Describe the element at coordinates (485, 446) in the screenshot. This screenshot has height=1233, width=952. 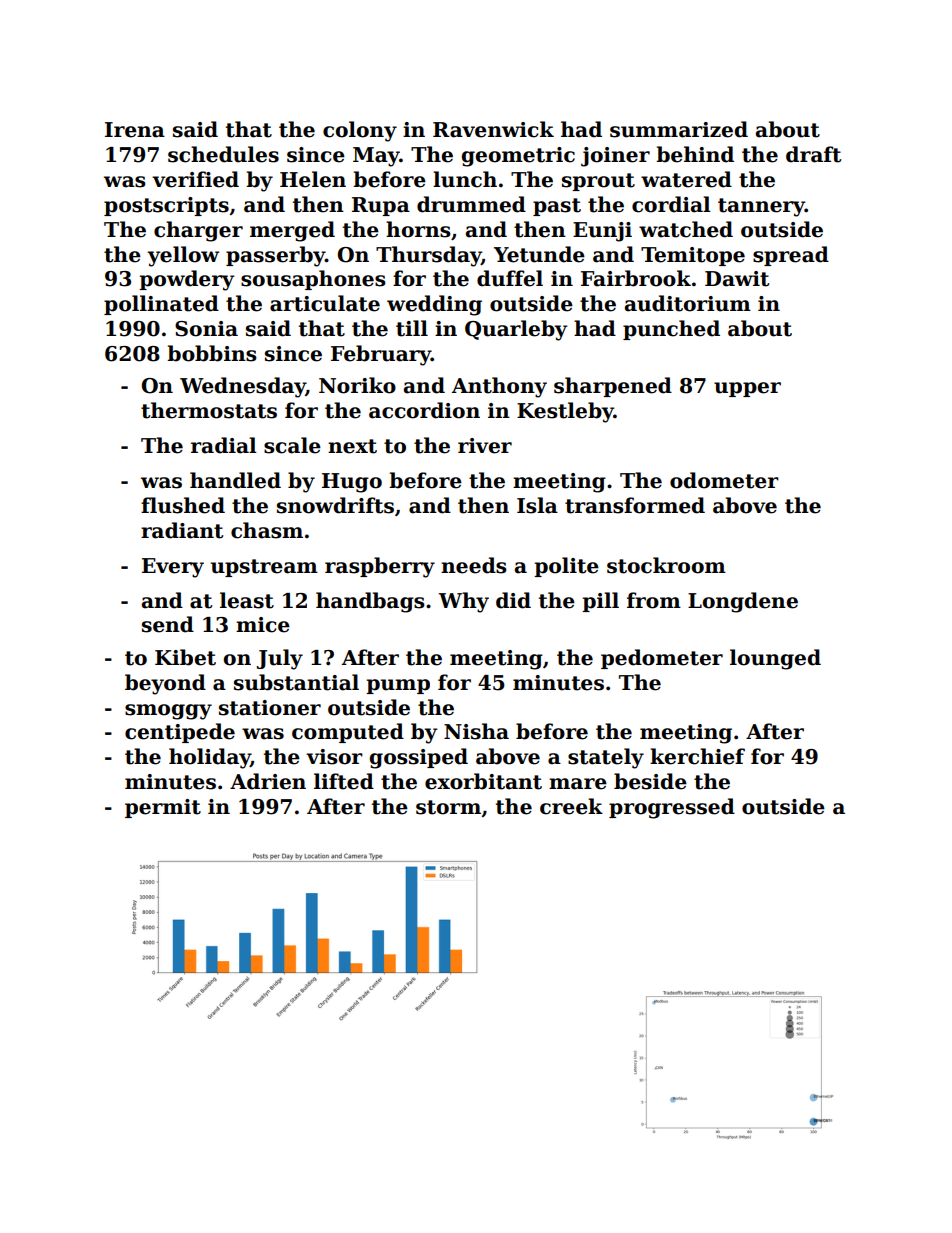
I see `river` at that location.
